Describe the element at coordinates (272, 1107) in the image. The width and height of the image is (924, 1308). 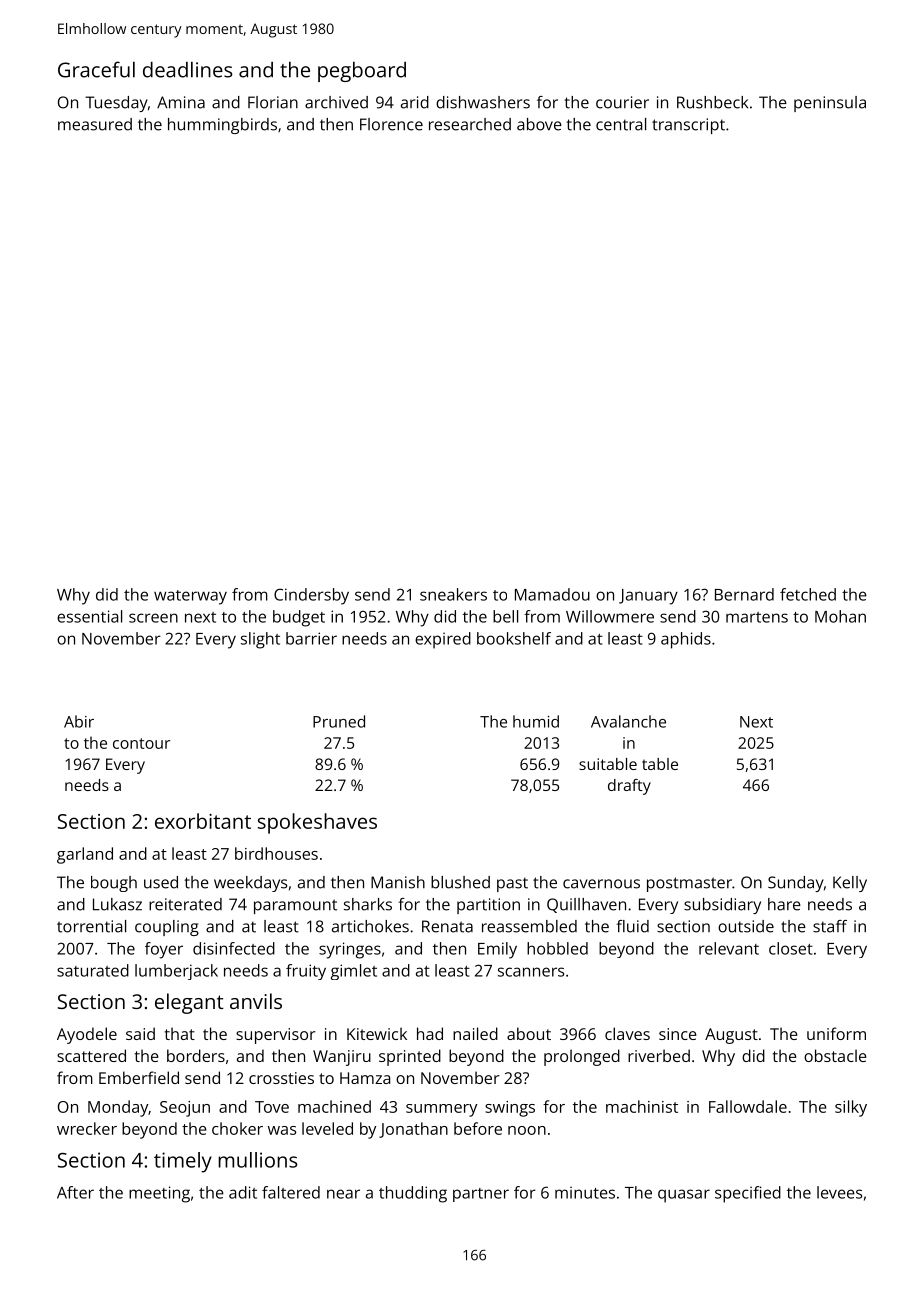
I see `Tove` at that location.
